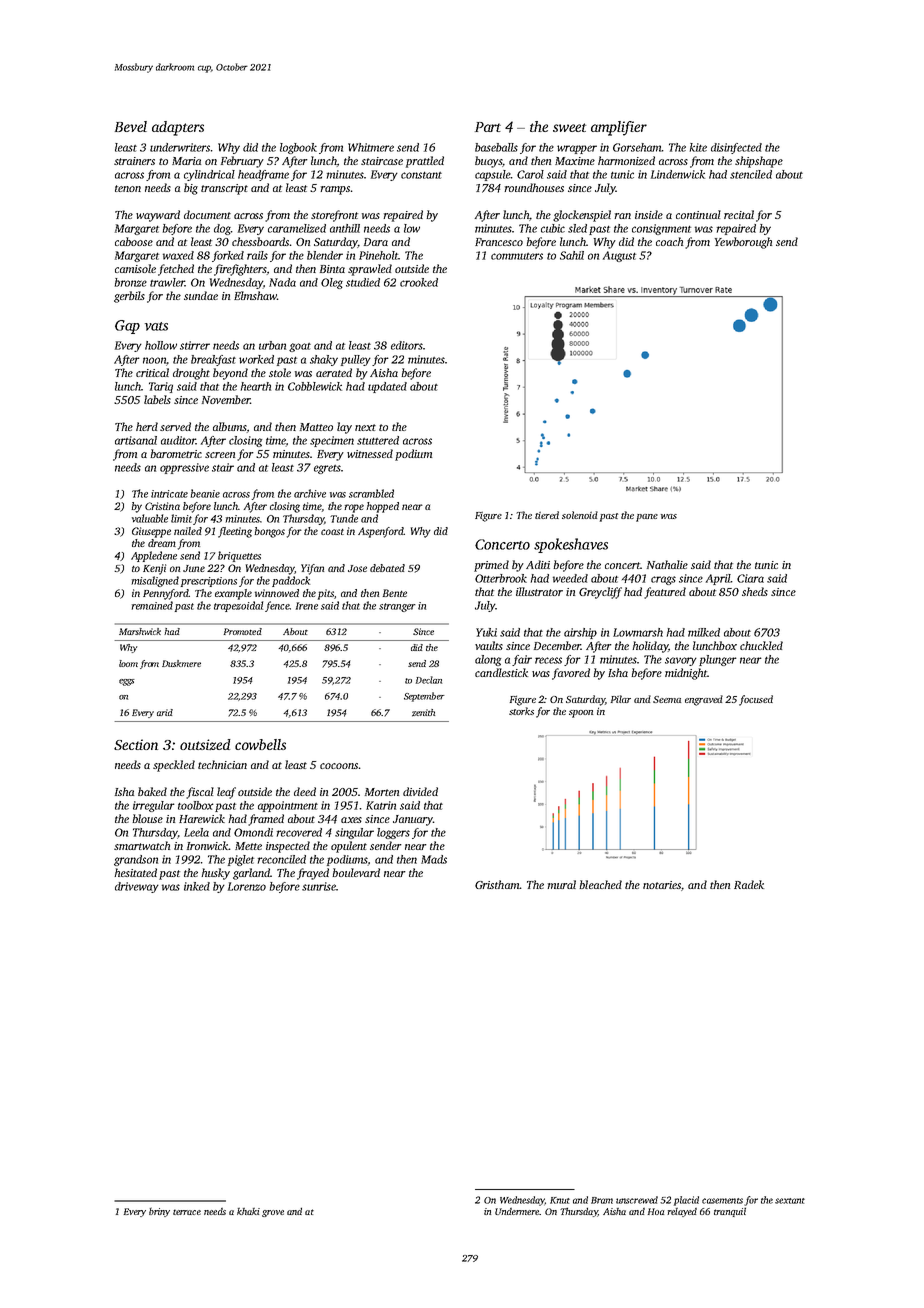  What do you see at coordinates (239, 556) in the screenshot?
I see `briquettes` at bounding box center [239, 556].
